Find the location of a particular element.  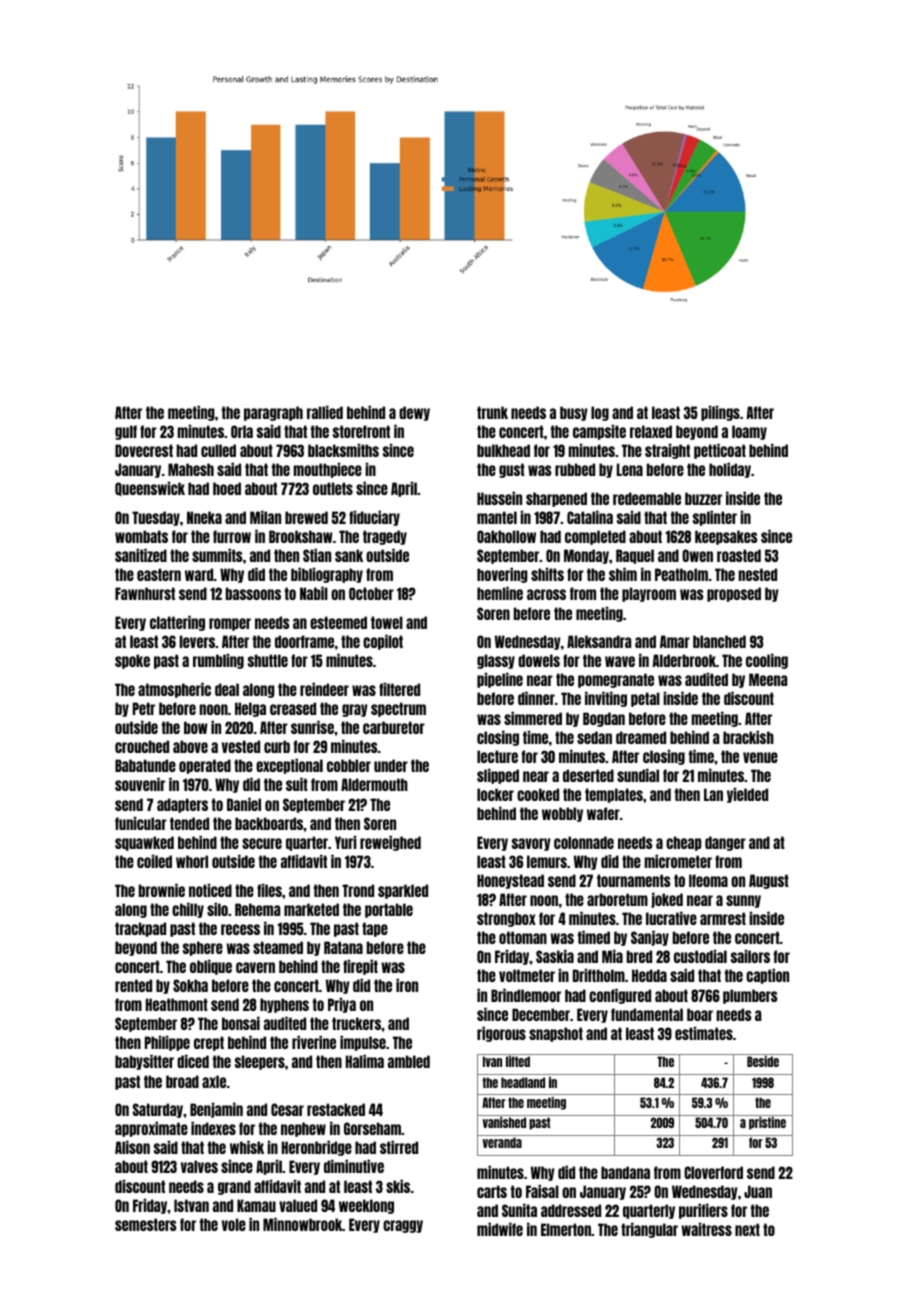

strongbox is located at coordinates (506, 919).
